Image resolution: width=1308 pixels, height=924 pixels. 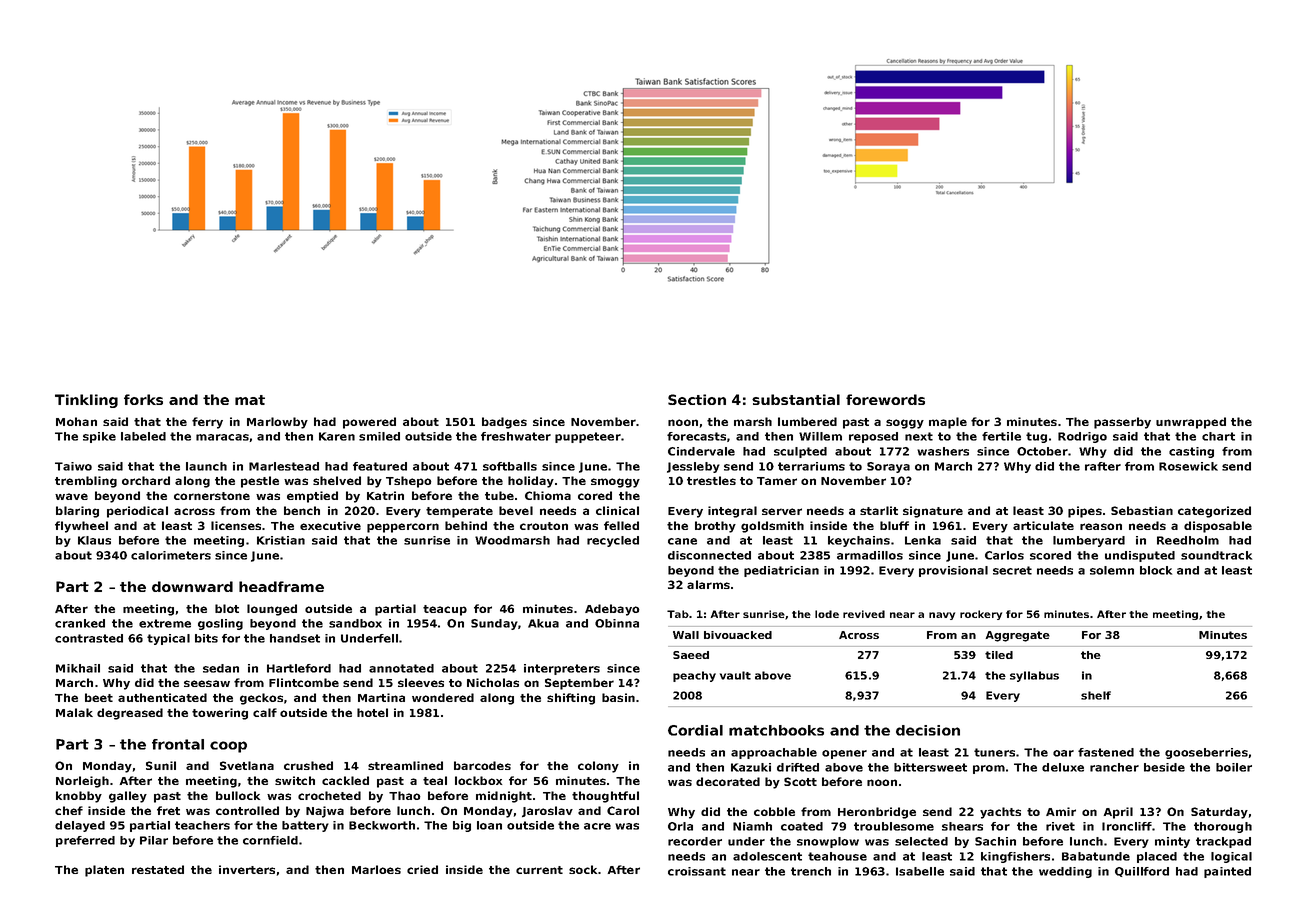 I want to click on Mikhail, so click(x=78, y=668).
